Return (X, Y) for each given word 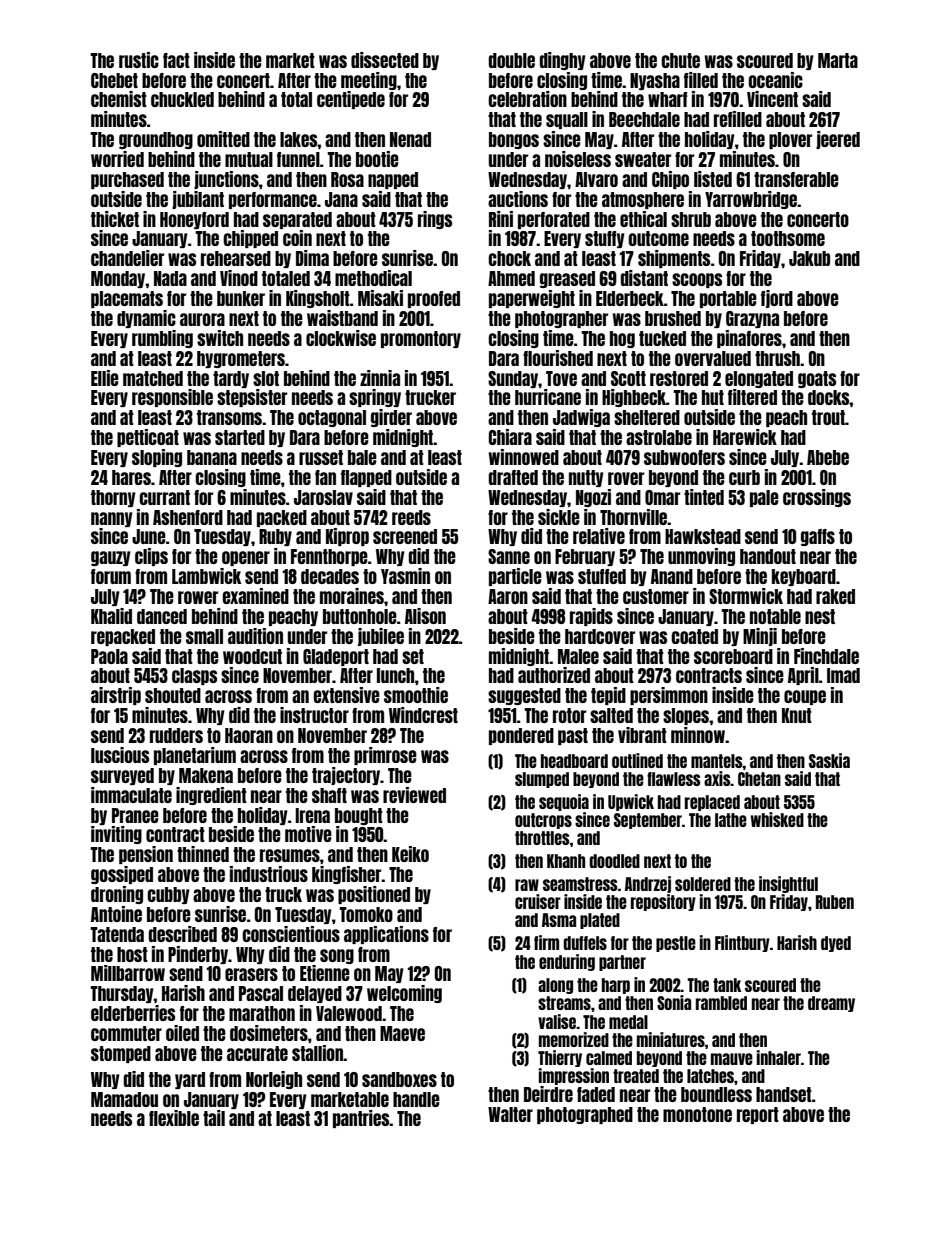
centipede (351, 100)
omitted (223, 139)
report (758, 1115)
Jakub (809, 258)
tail (214, 1118)
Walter (510, 1114)
